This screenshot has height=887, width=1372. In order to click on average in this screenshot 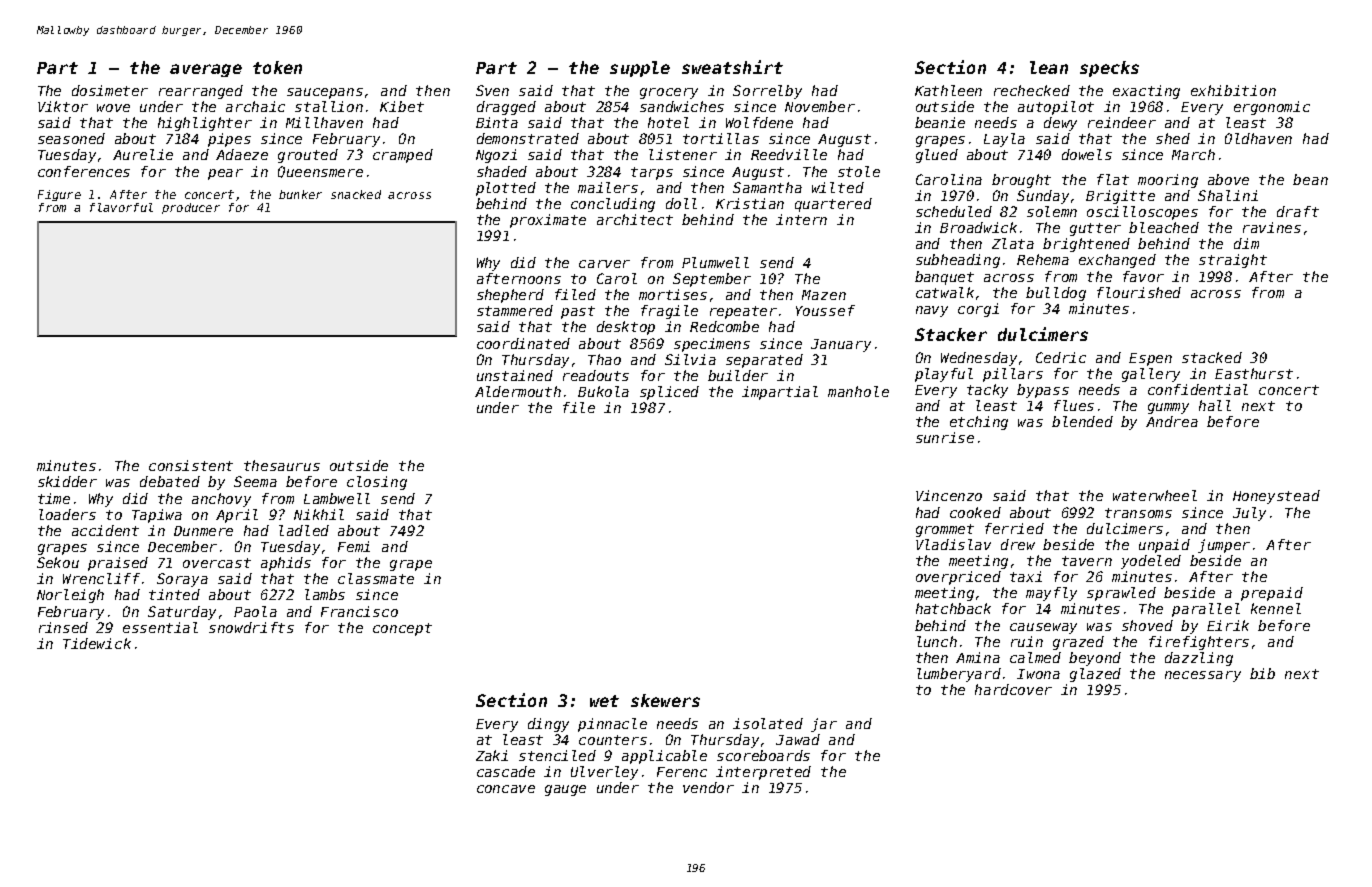, I will do `click(206, 70)`.
